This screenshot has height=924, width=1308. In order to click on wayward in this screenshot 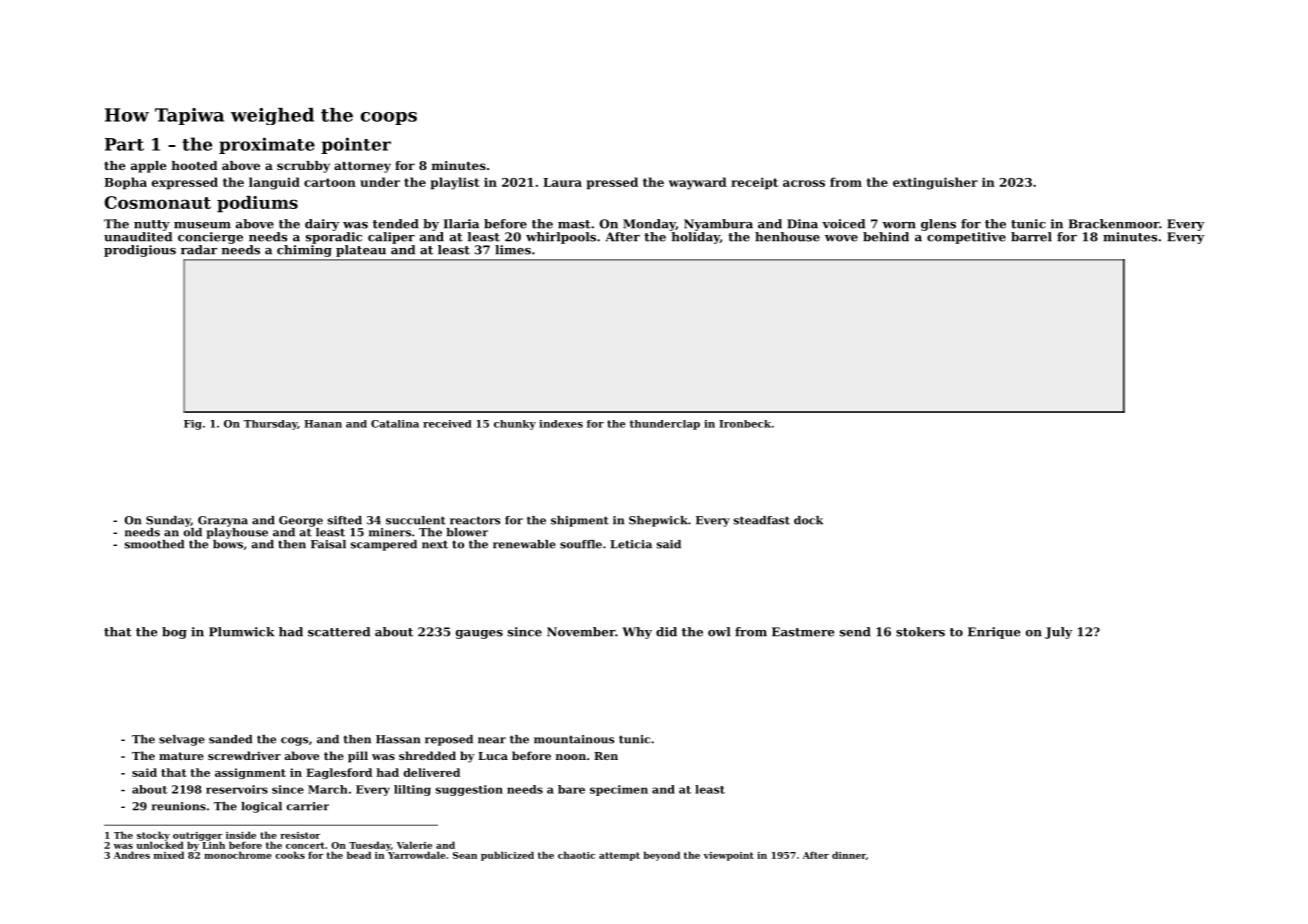, I will do `click(698, 183)`.
